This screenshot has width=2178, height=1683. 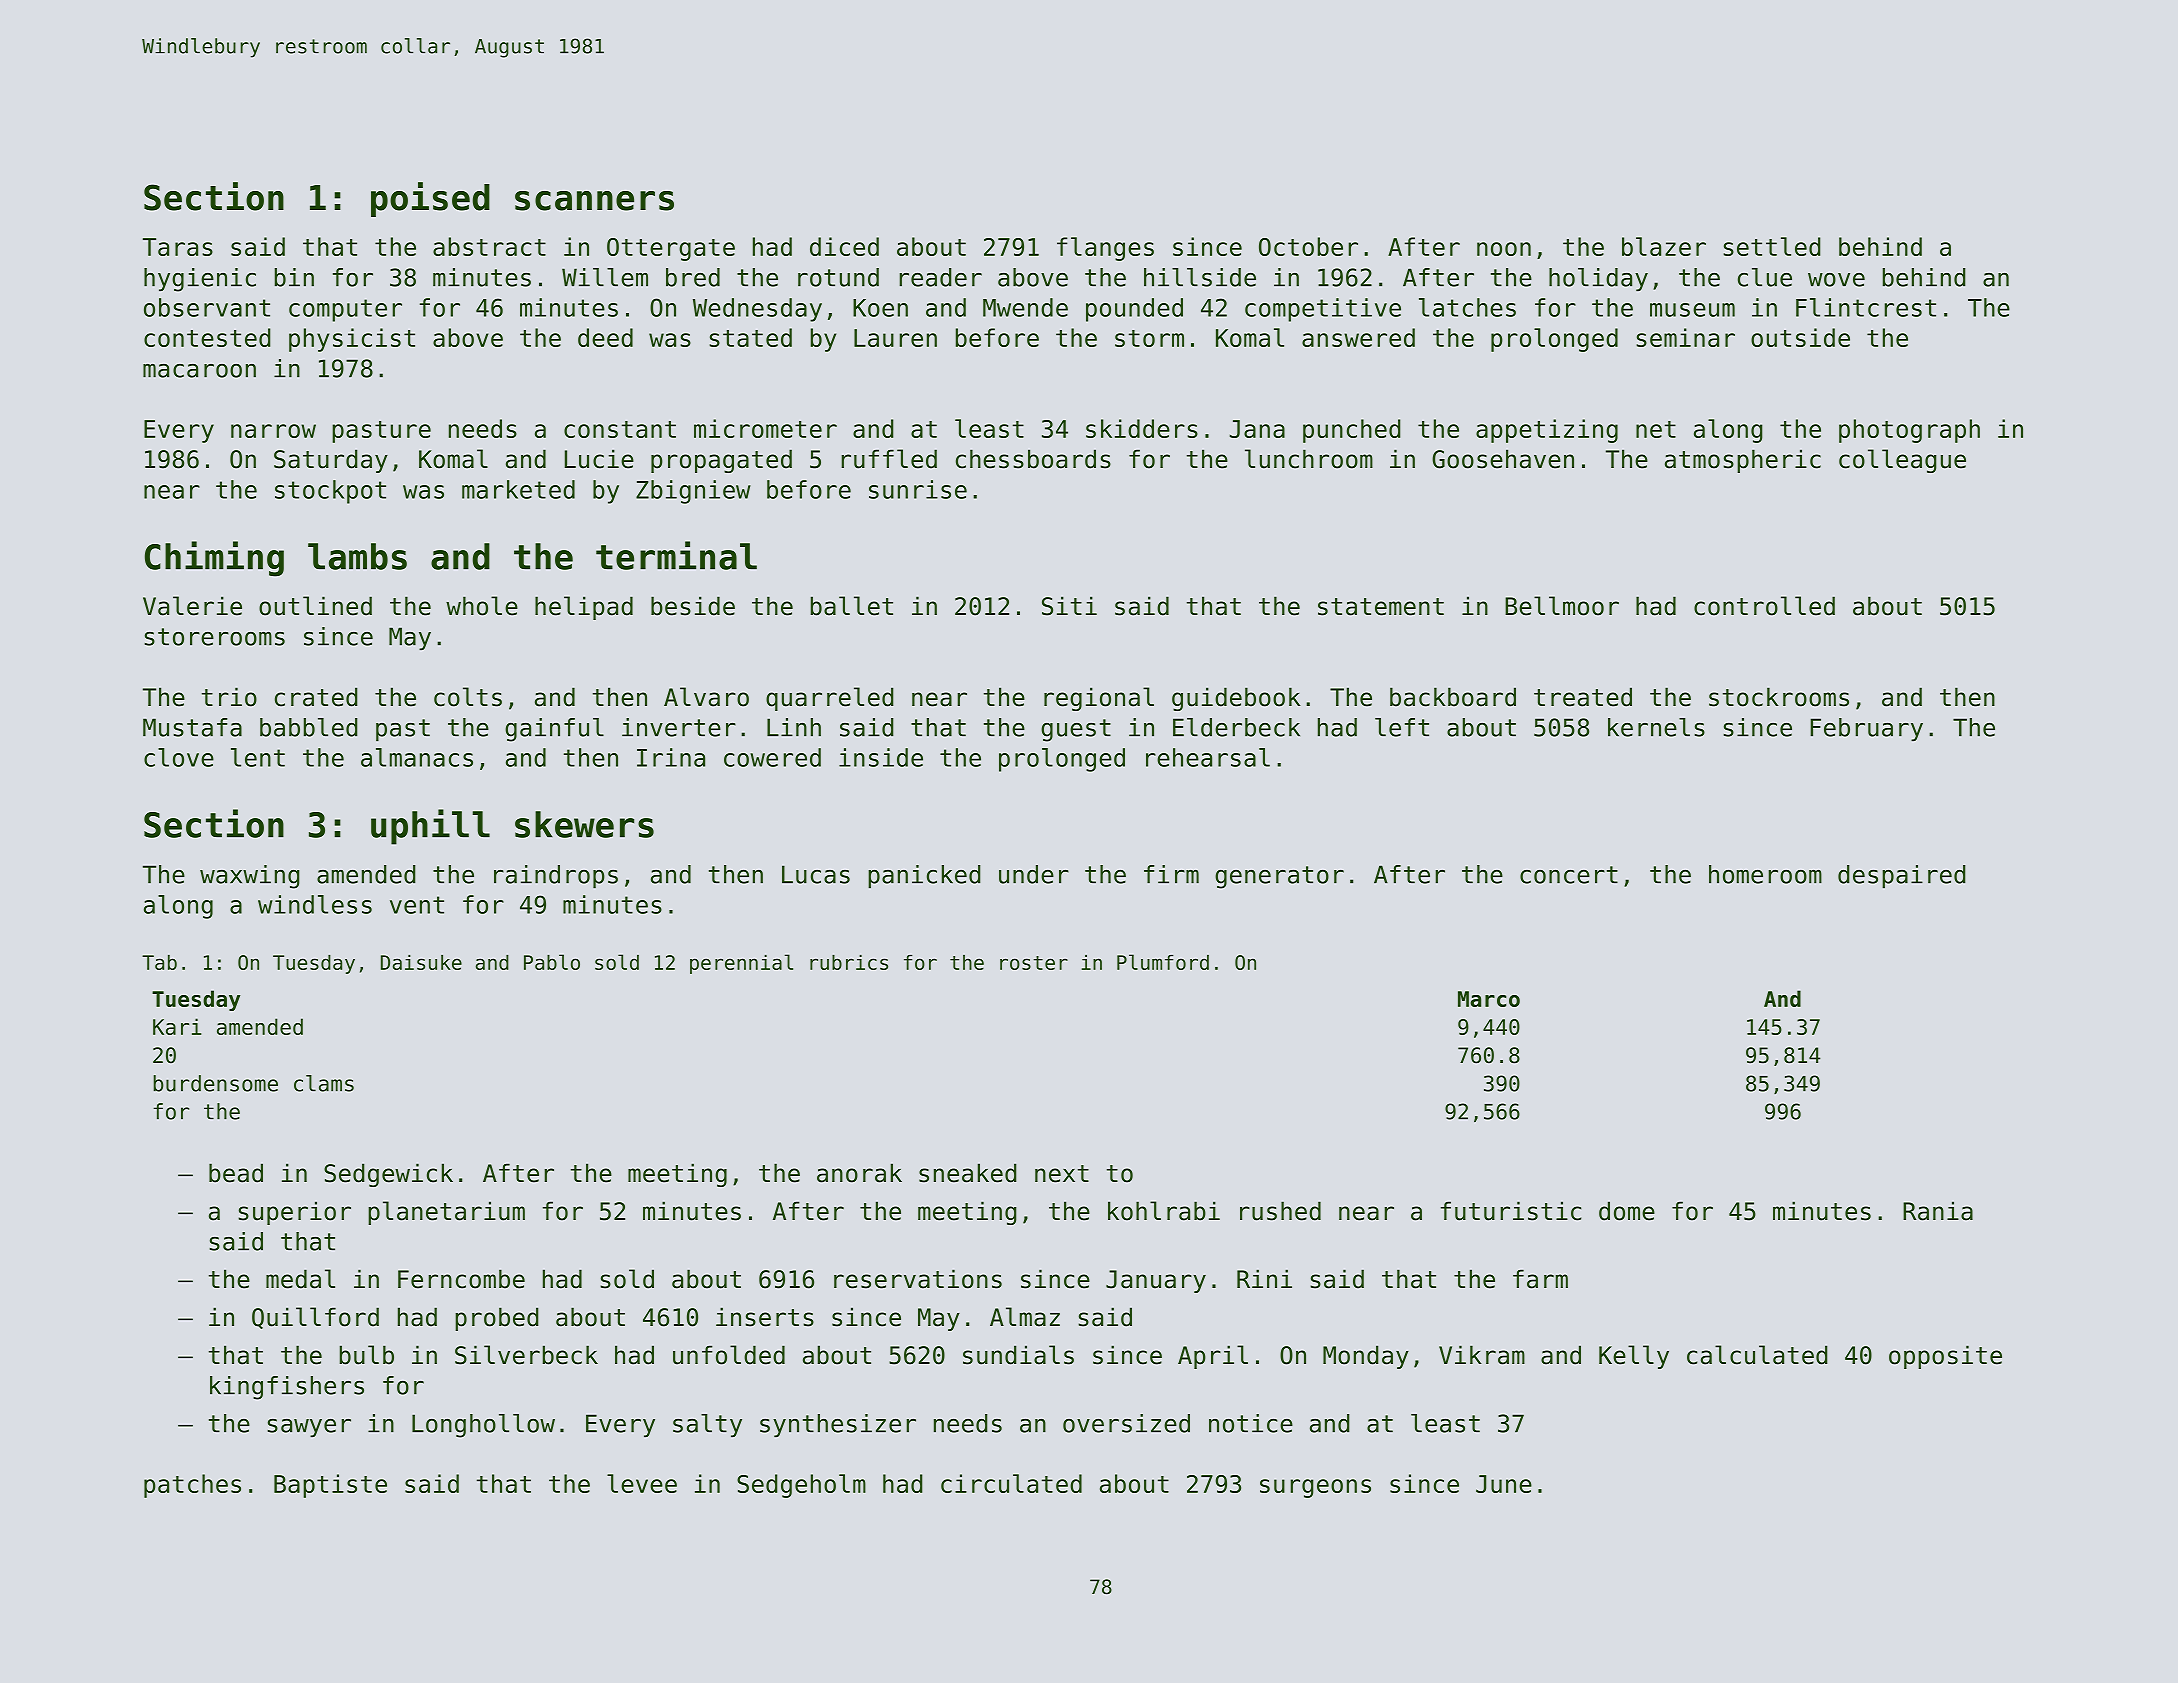 I want to click on diced, so click(x=844, y=246).
